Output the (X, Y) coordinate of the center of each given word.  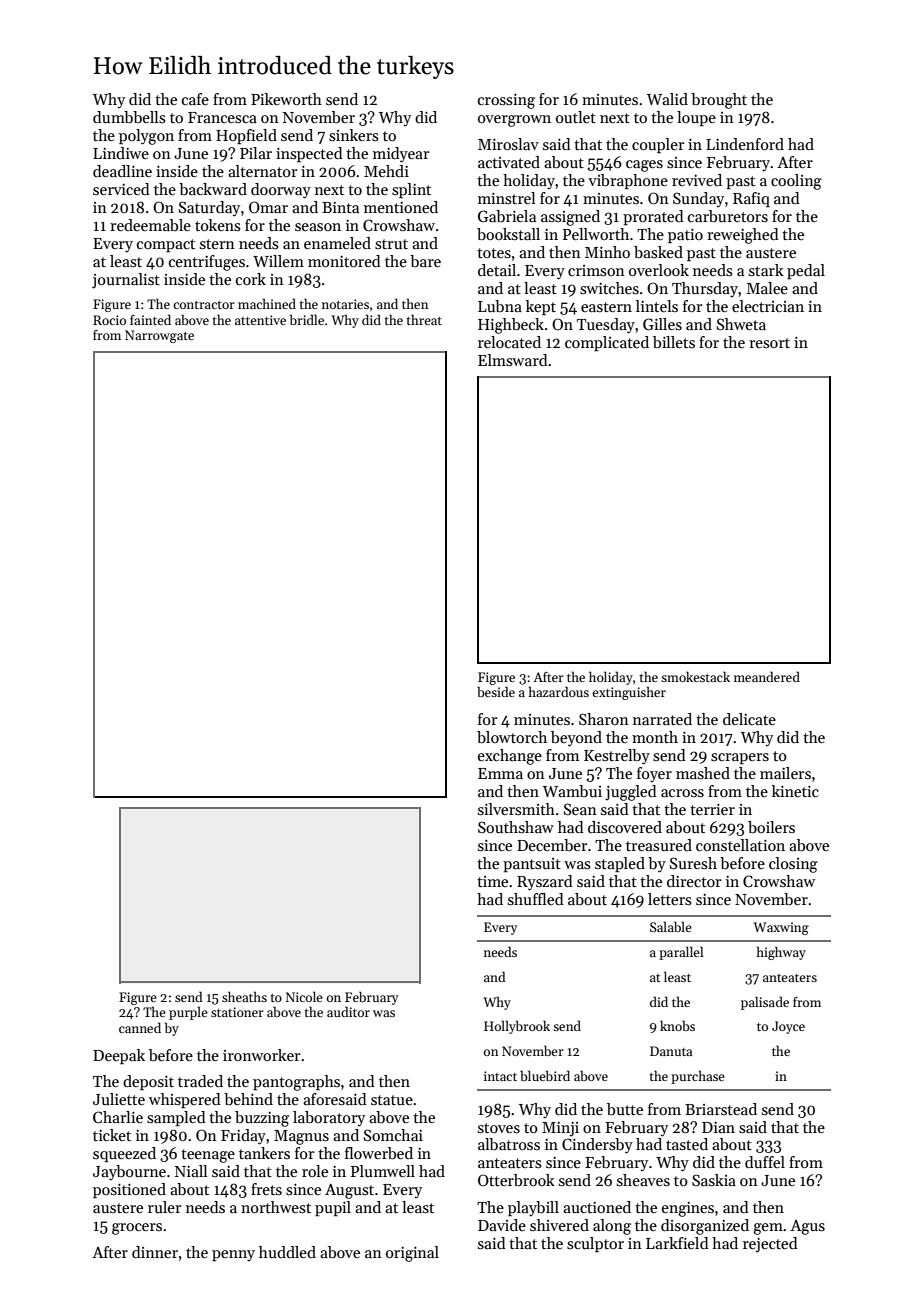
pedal (806, 271)
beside (496, 691)
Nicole (304, 996)
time (492, 881)
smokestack (695, 676)
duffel (765, 1162)
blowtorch (512, 737)
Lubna (500, 306)
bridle (307, 319)
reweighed (743, 236)
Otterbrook (516, 1180)
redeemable (150, 225)
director (694, 881)
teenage (208, 1156)
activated (509, 162)
